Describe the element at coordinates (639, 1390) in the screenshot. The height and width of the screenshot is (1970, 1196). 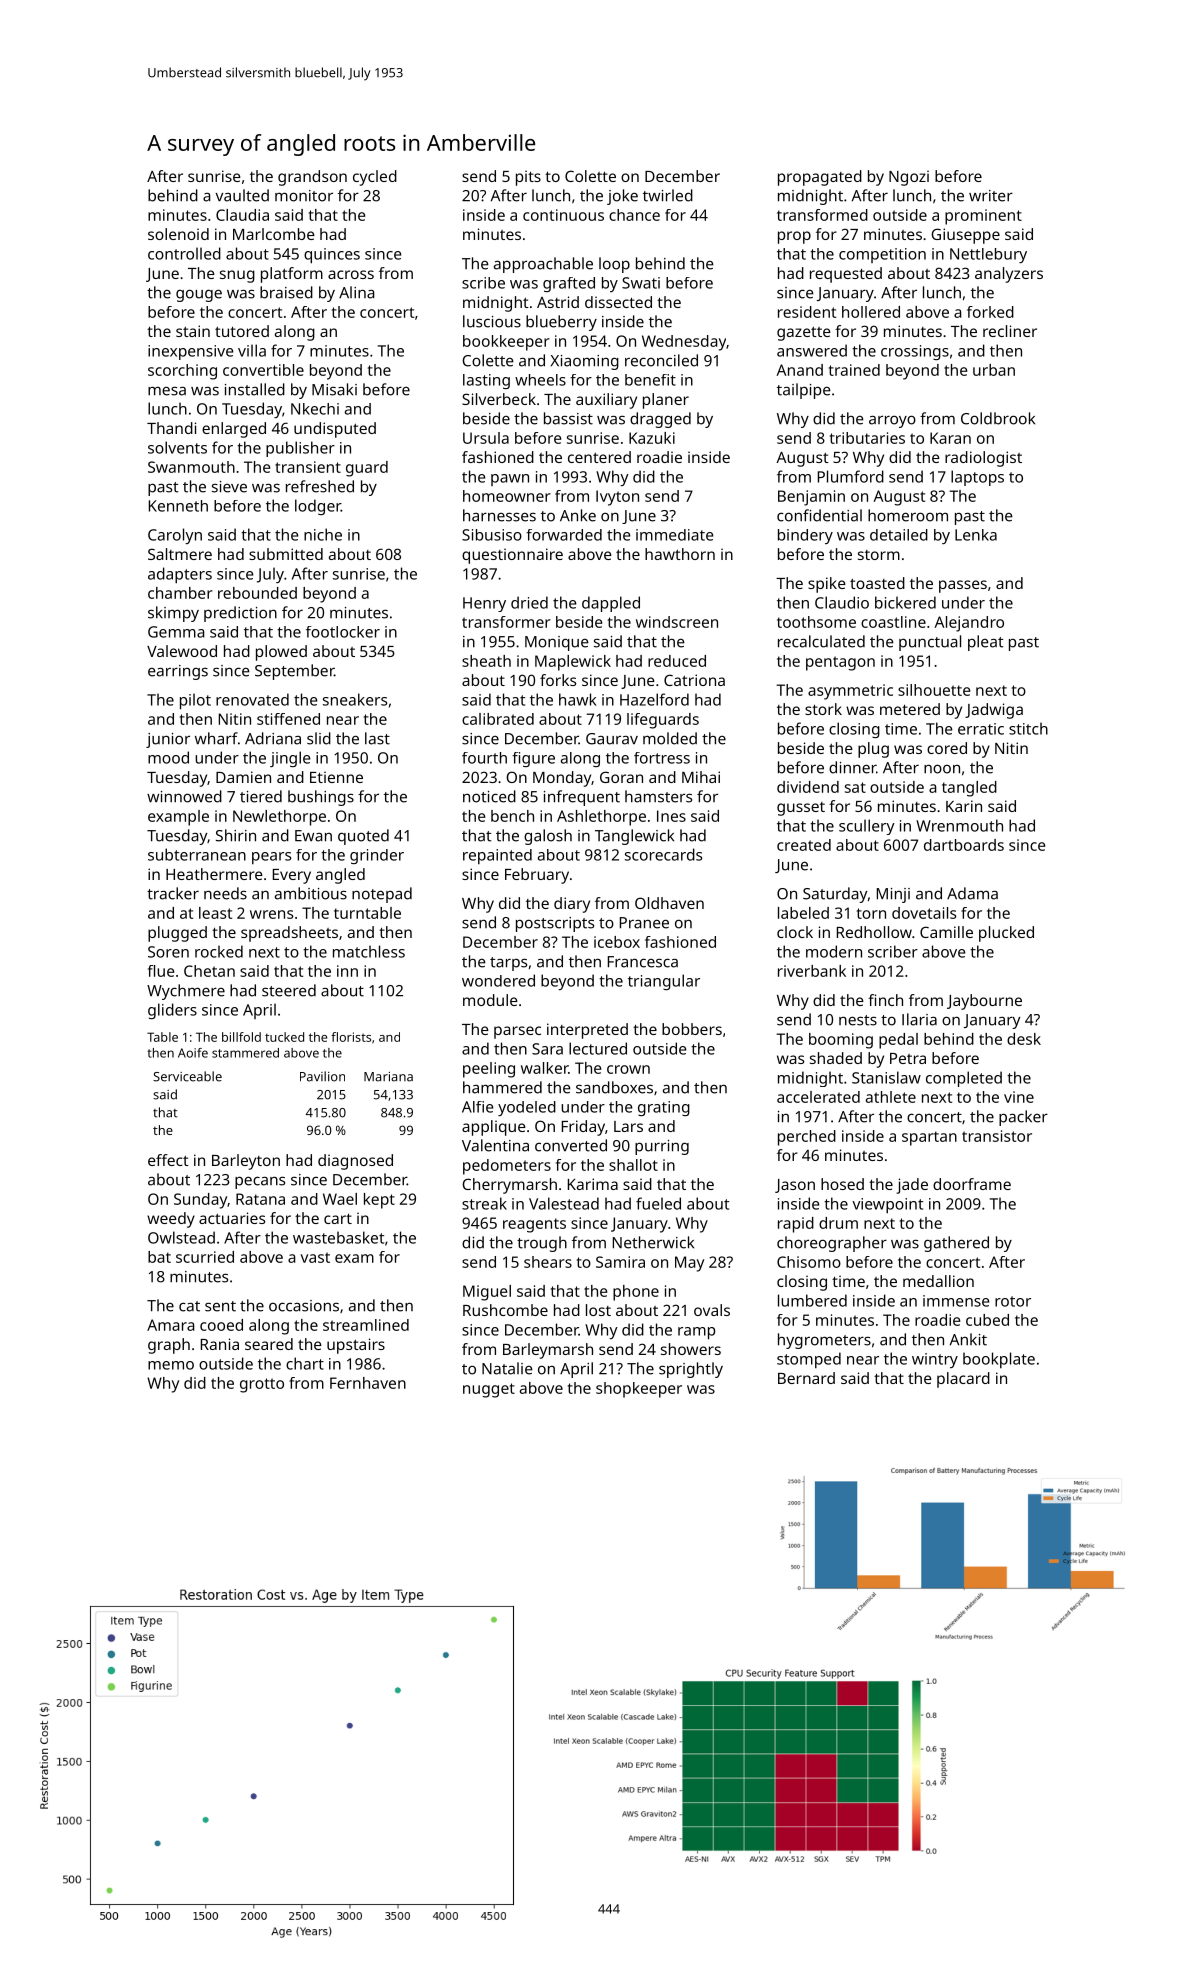
I see `shopkeeper` at that location.
